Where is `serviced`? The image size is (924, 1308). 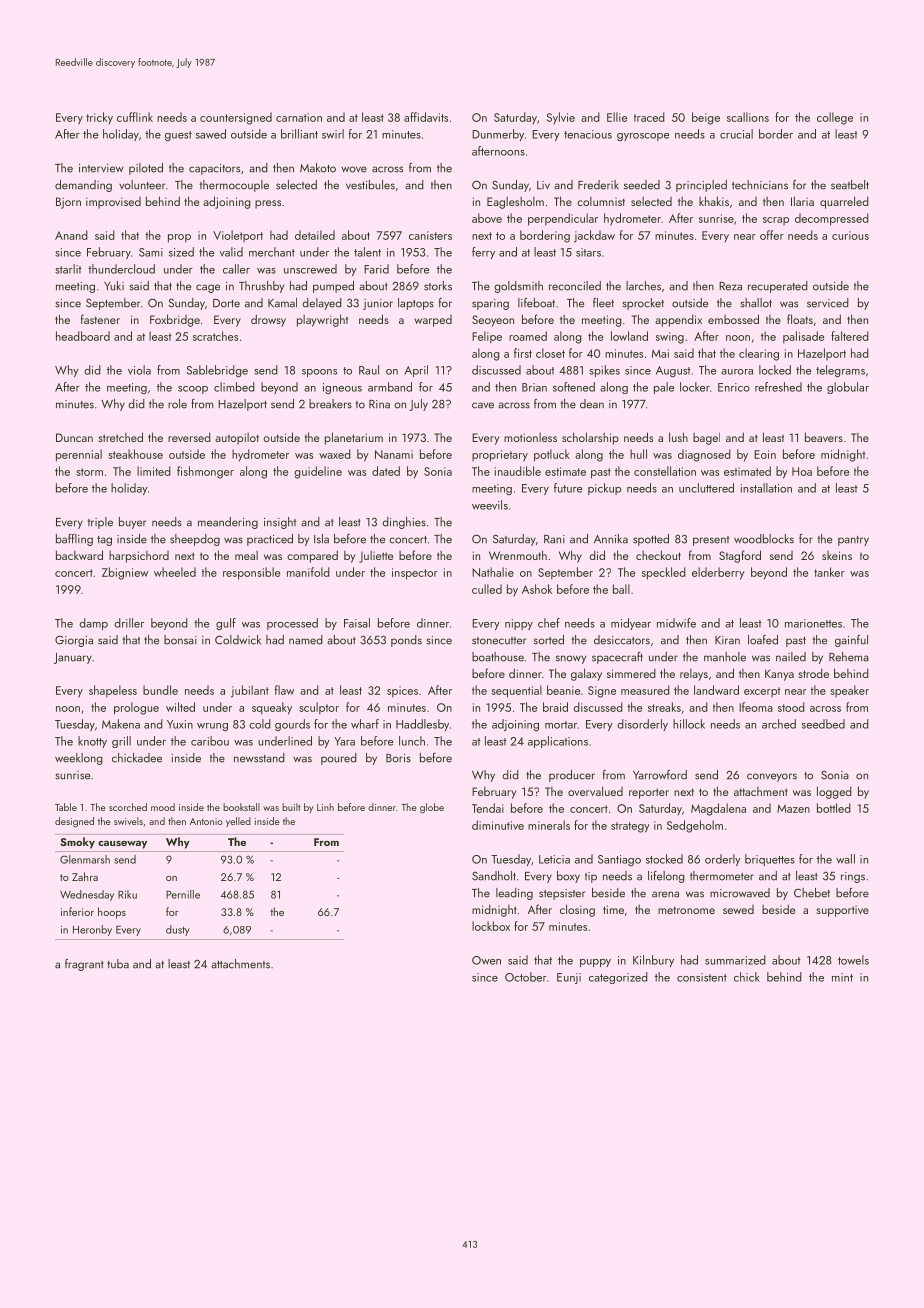 serviced is located at coordinates (828, 303).
